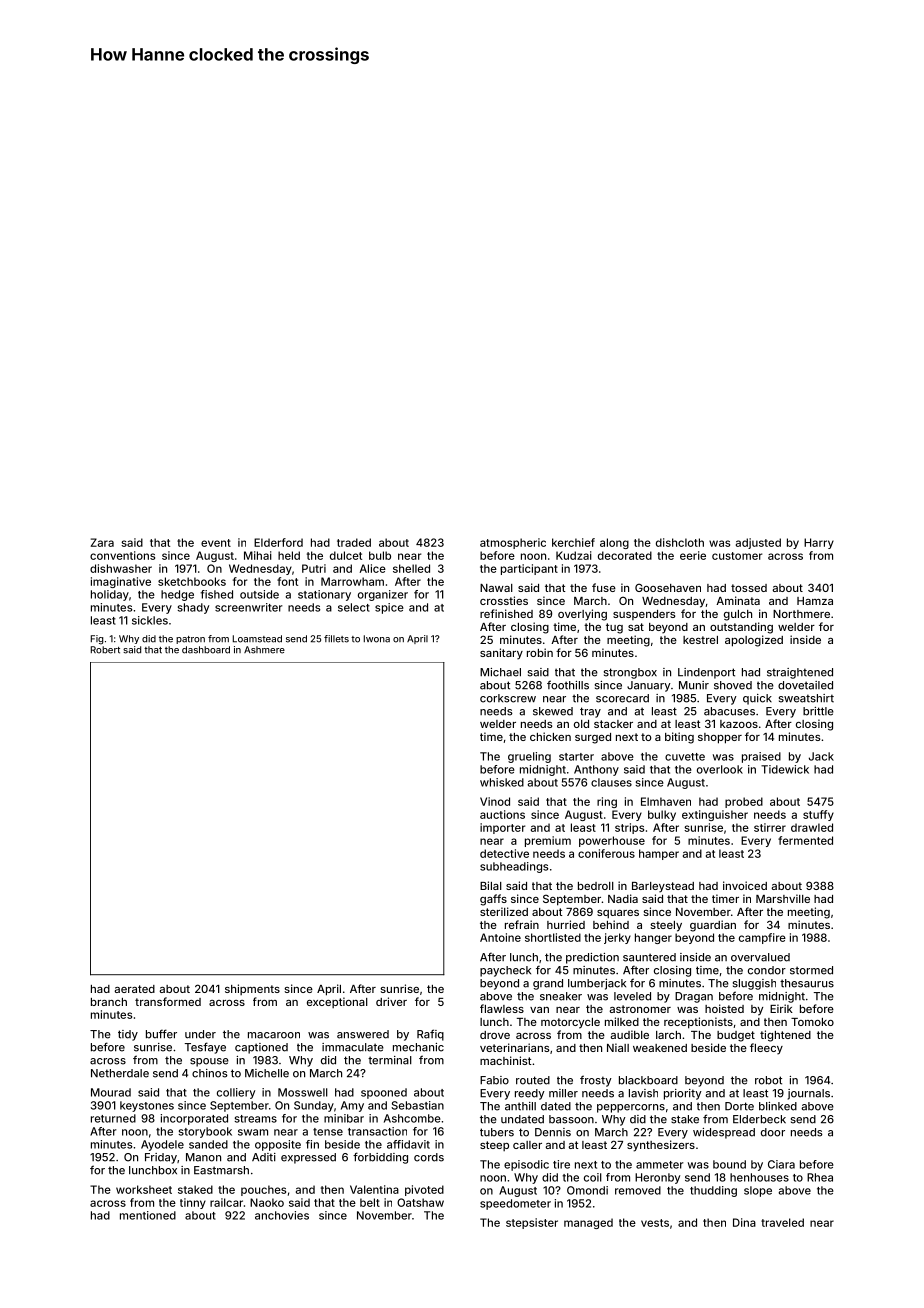 This screenshot has height=1308, width=924. Describe the element at coordinates (566, 924) in the screenshot. I see `hurried` at that location.
